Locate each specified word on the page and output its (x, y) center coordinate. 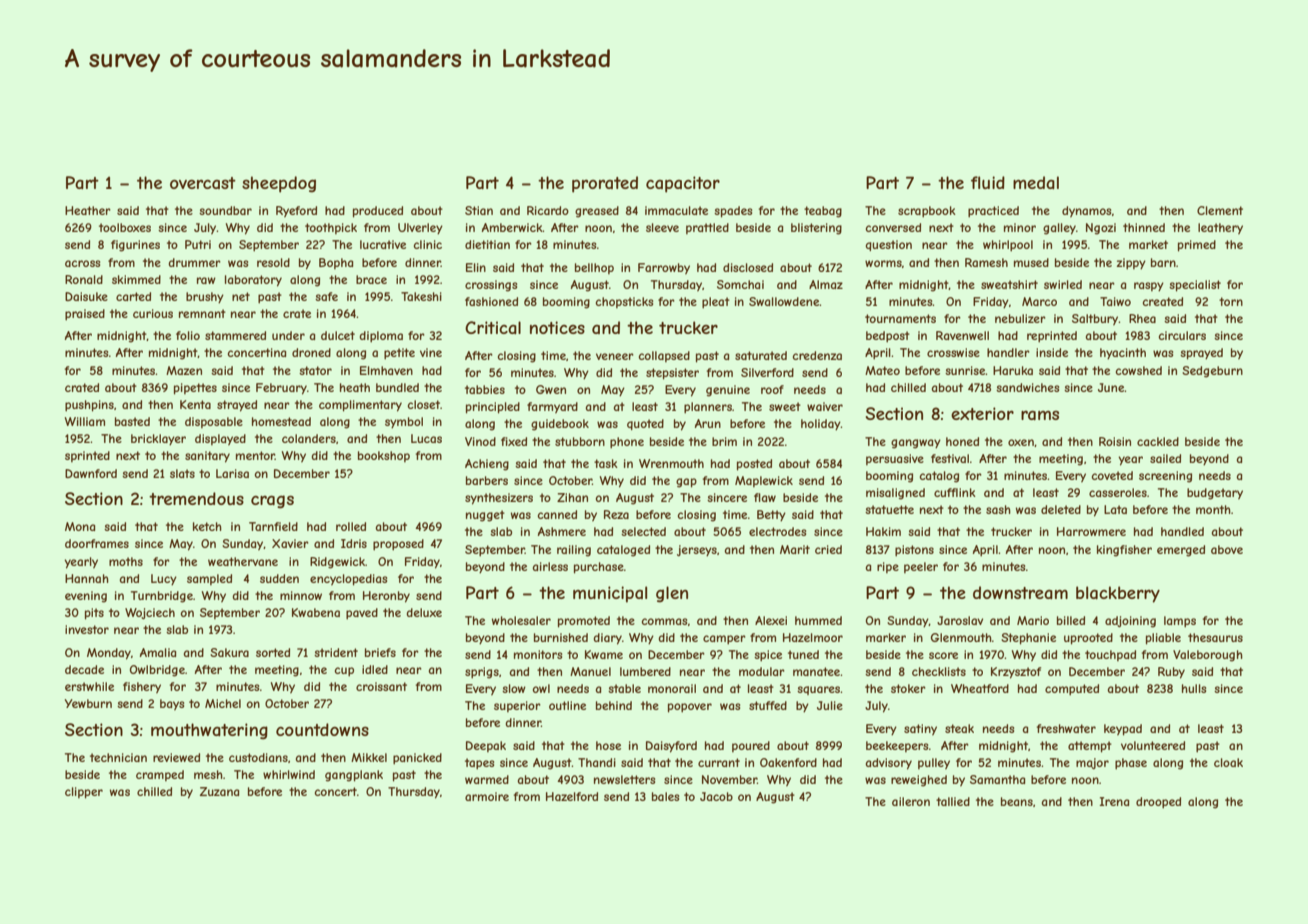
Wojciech (150, 613)
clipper (84, 793)
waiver (825, 406)
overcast (203, 183)
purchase (599, 568)
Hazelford (572, 796)
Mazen (184, 370)
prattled (707, 228)
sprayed (1201, 354)
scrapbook (927, 212)
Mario (1033, 620)
